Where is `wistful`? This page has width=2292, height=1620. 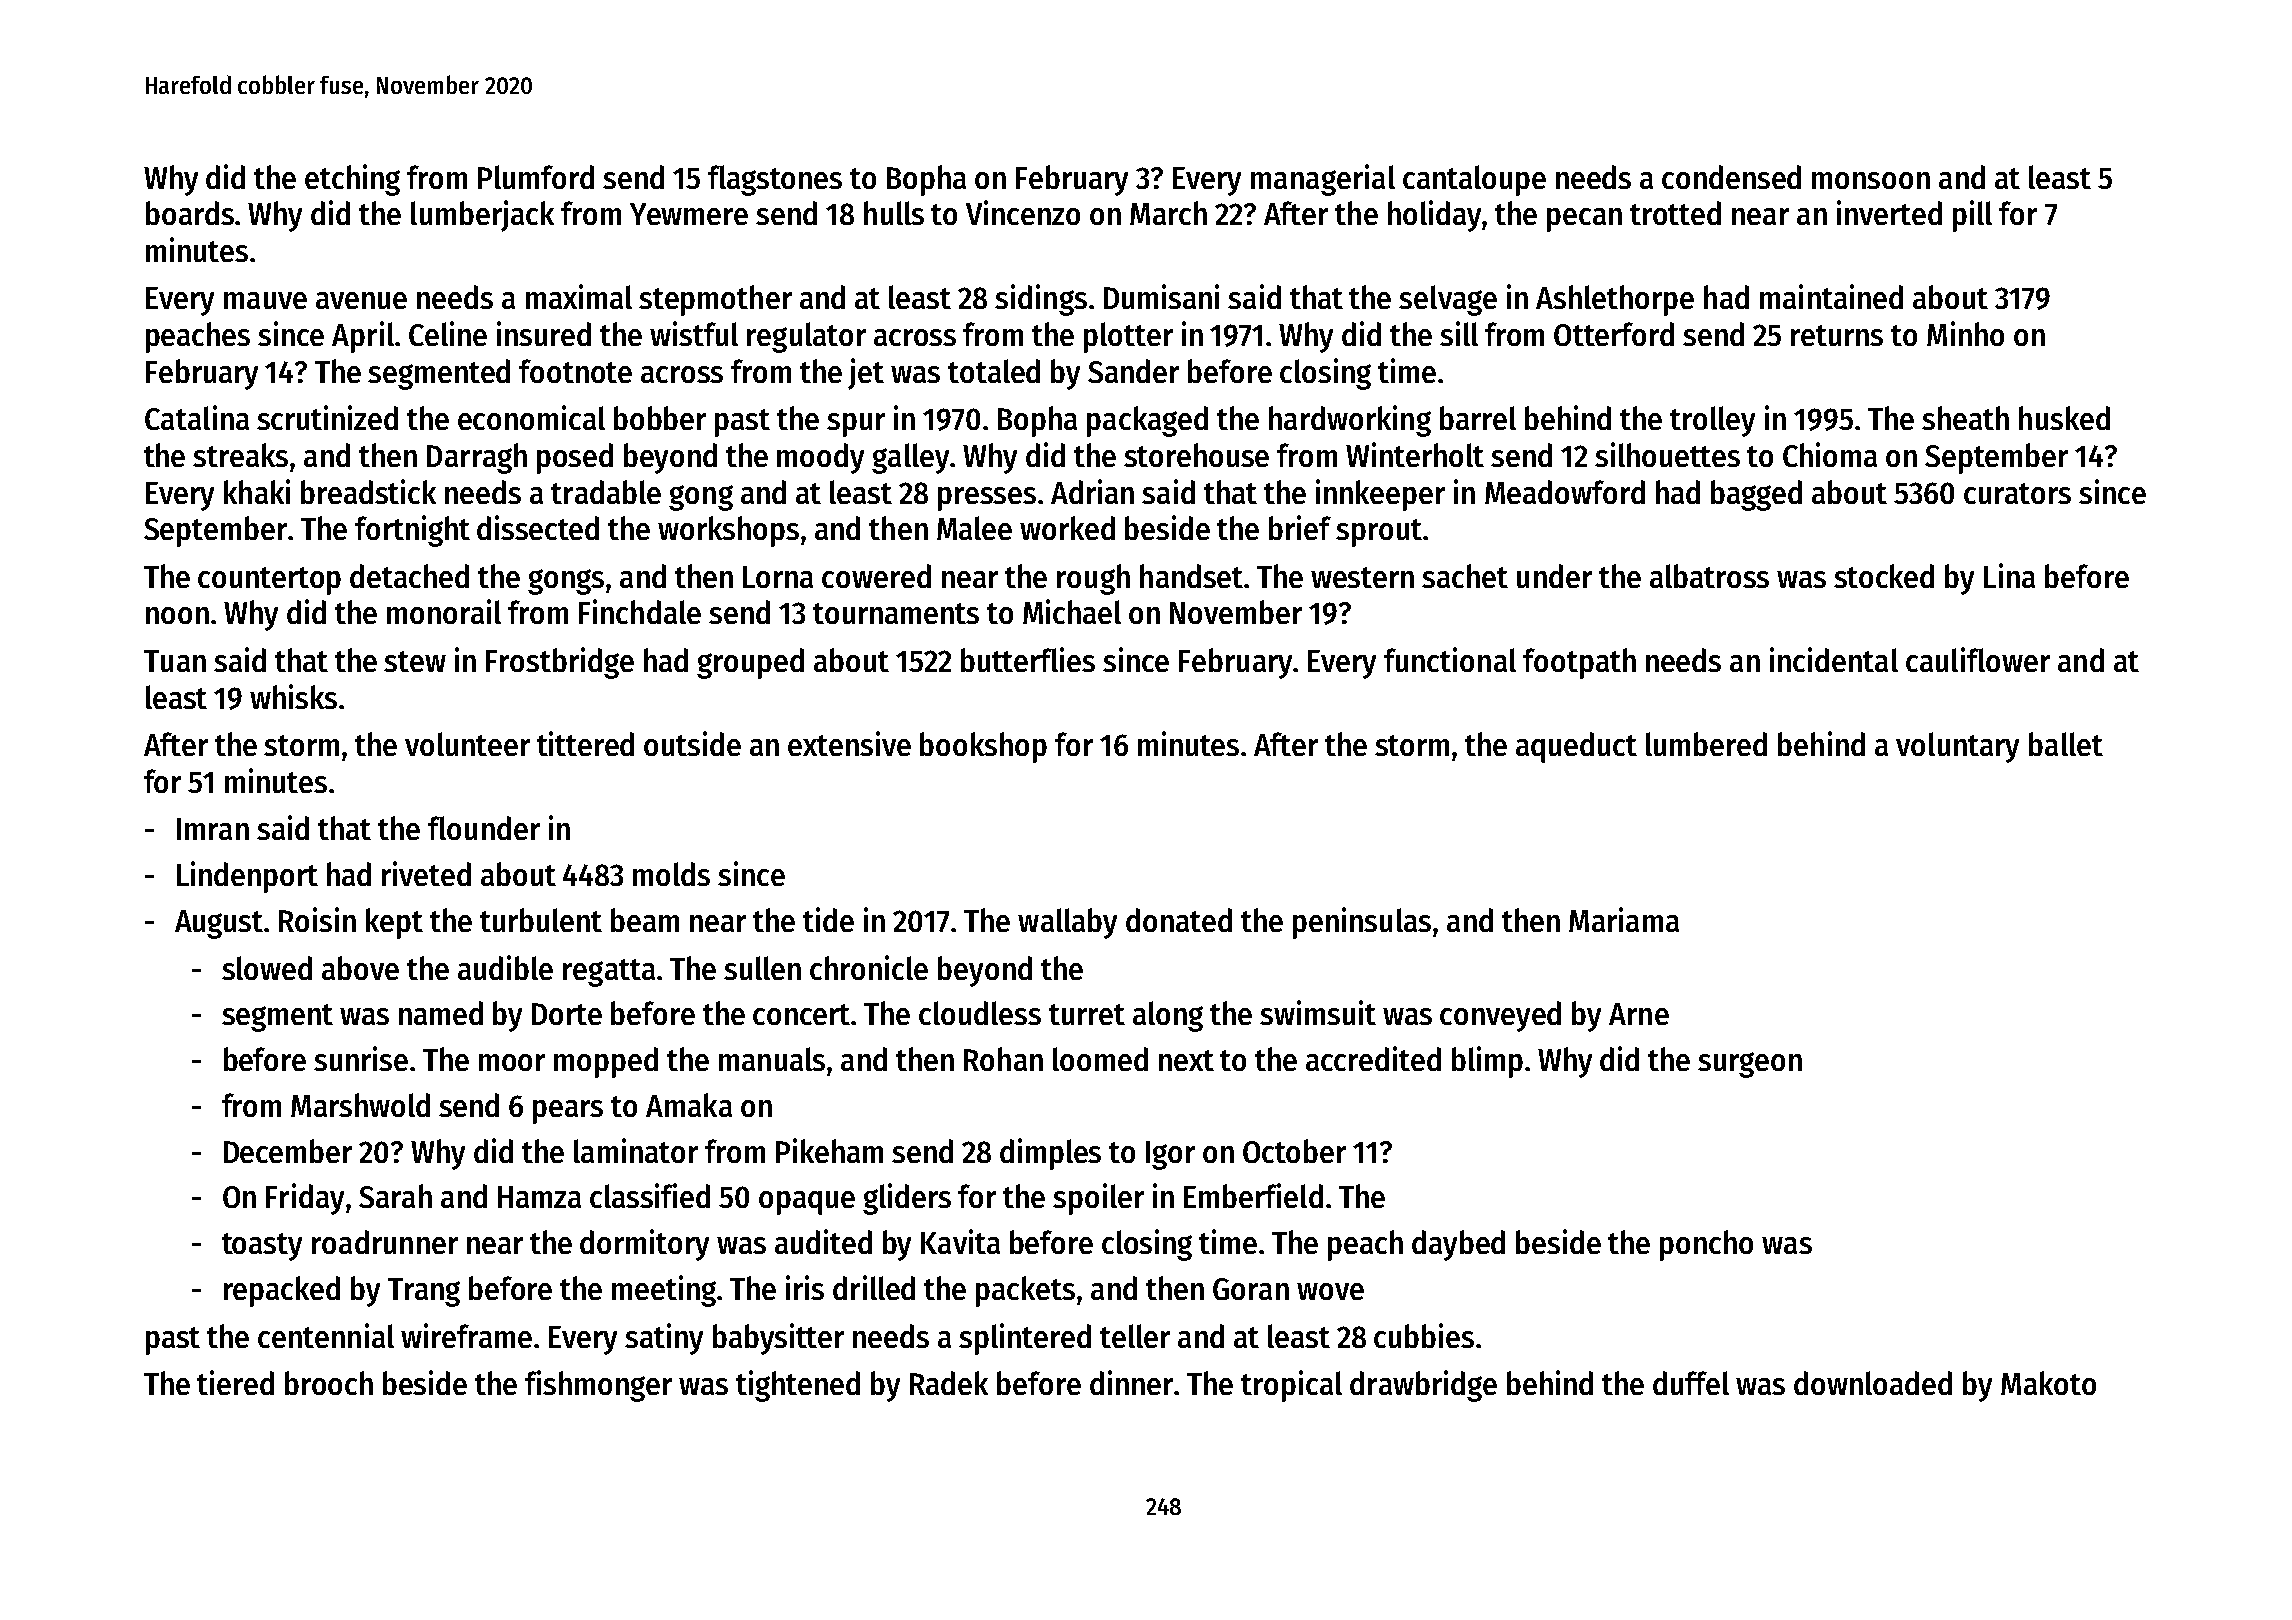 wistful is located at coordinates (694, 333).
